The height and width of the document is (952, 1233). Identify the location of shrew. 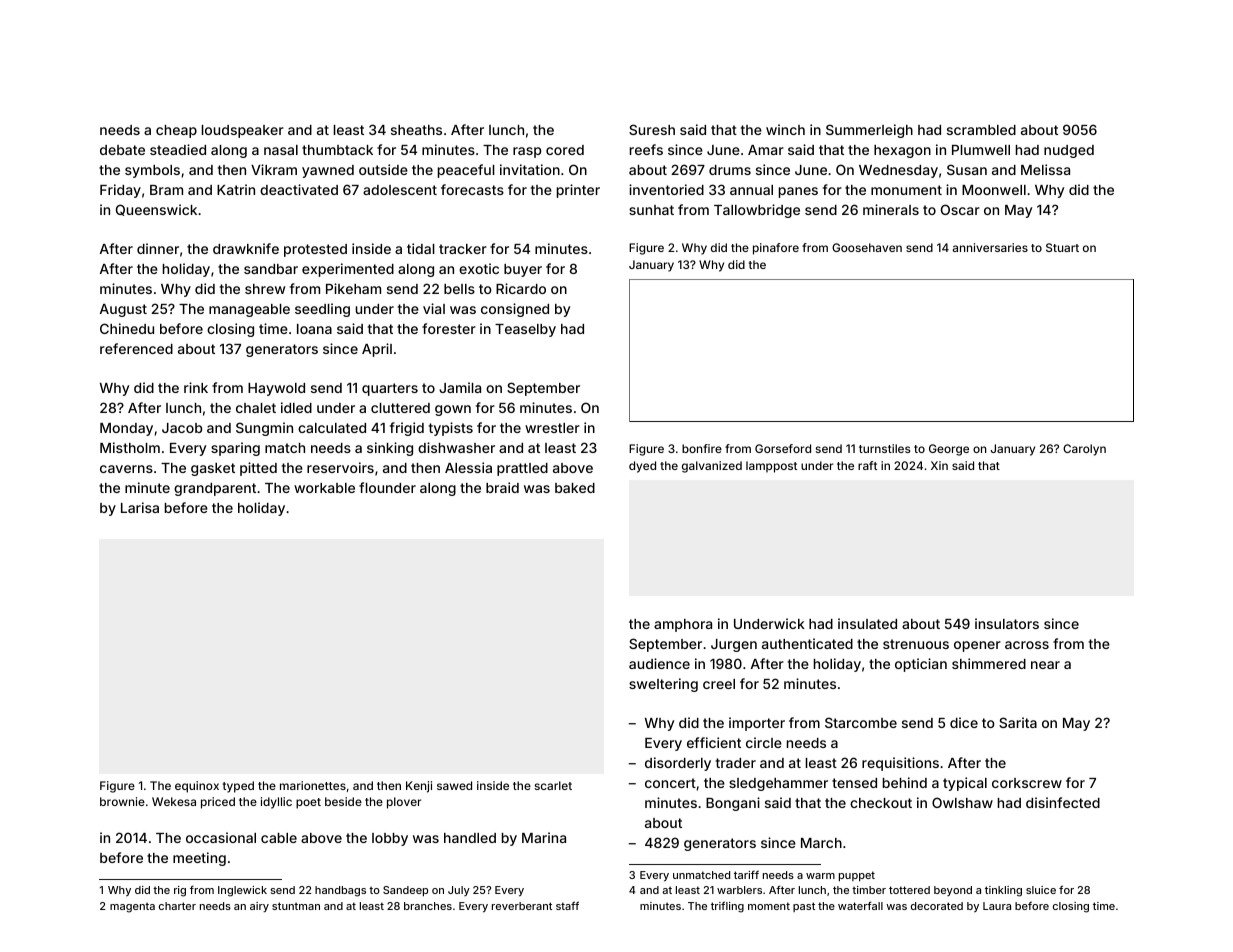
(265, 289).
